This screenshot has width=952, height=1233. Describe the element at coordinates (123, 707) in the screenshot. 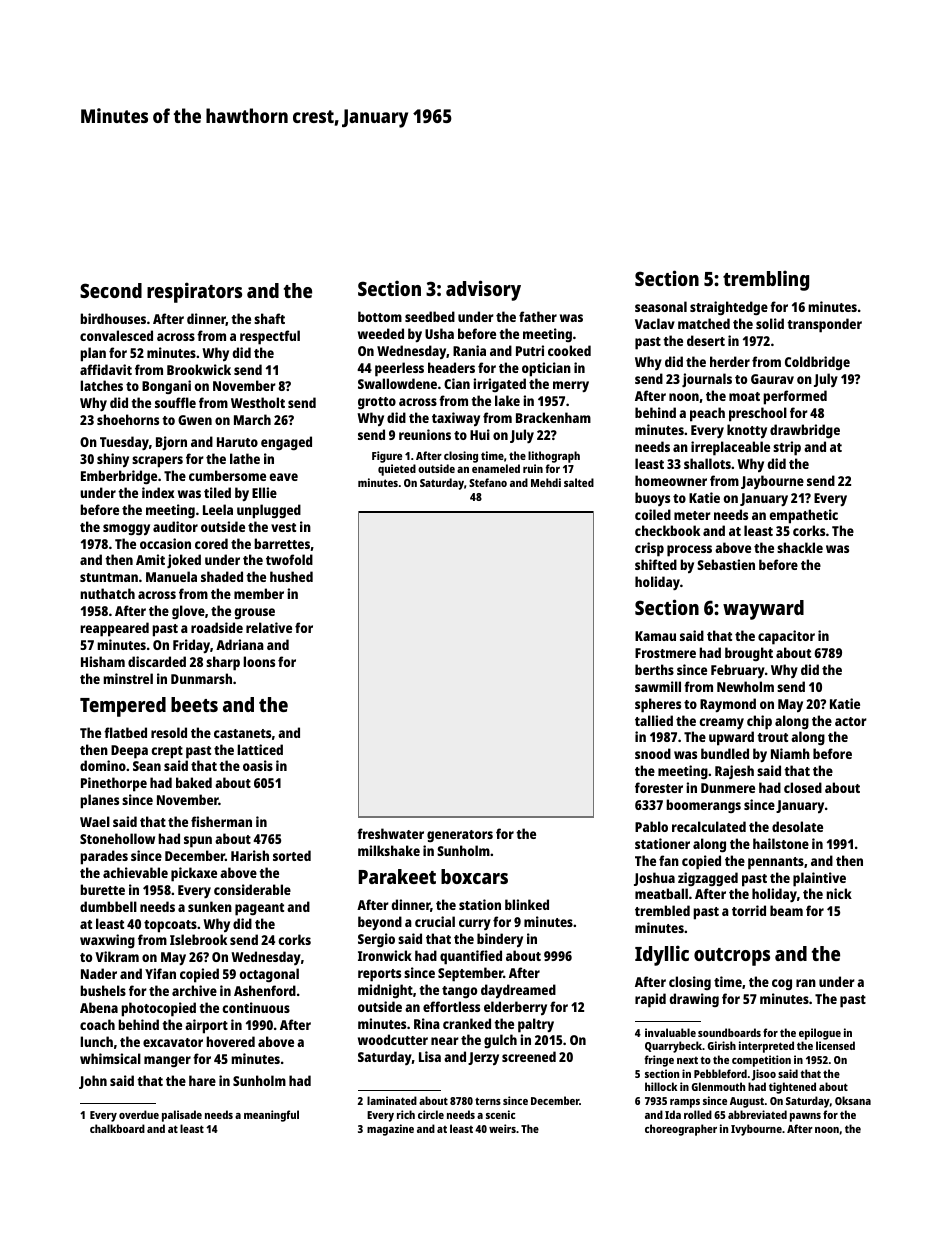

I see `Tempered` at that location.
